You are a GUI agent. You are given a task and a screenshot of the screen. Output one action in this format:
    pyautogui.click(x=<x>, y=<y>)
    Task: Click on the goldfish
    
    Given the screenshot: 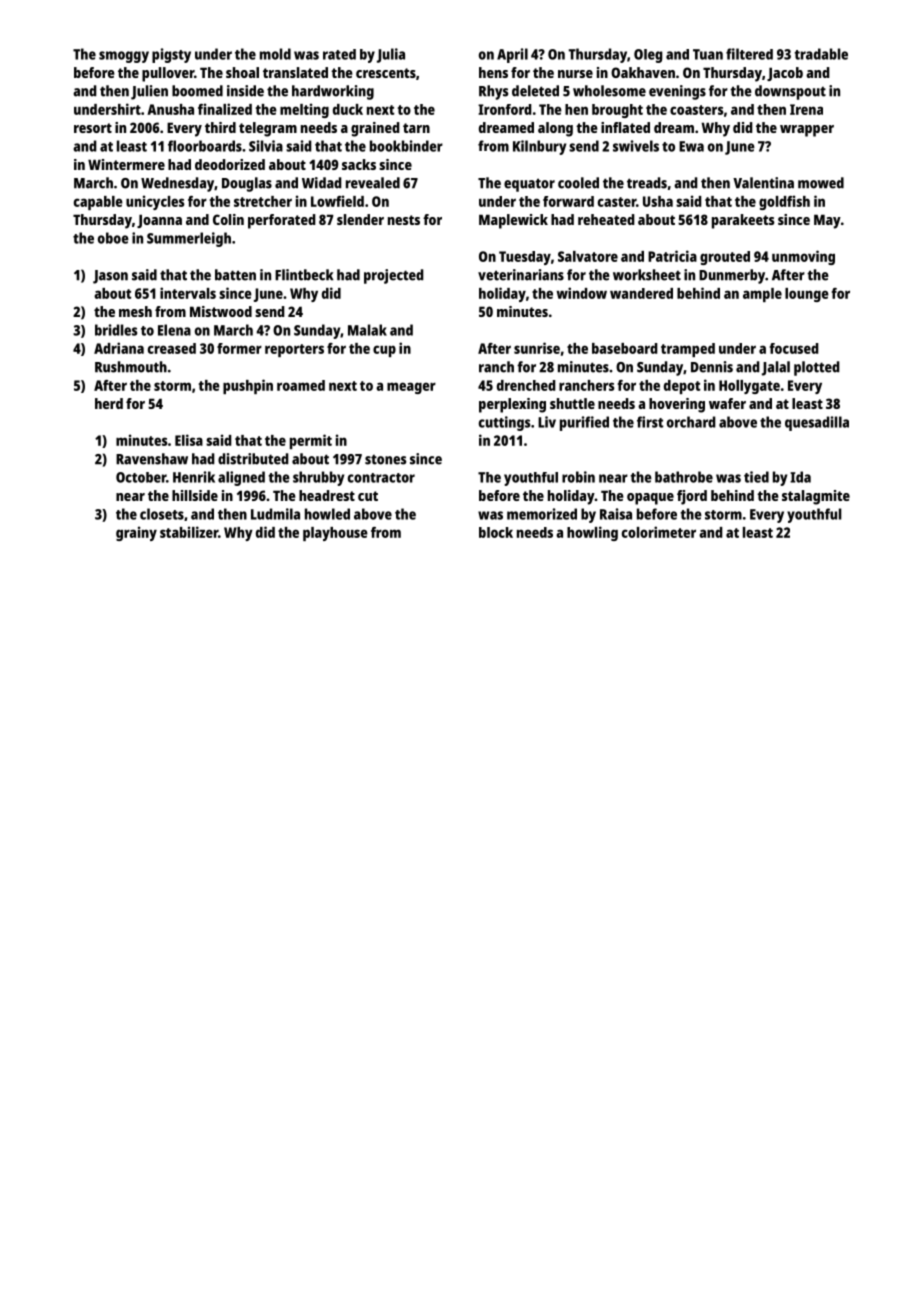 What is the action you would take?
    pyautogui.click(x=784, y=202)
